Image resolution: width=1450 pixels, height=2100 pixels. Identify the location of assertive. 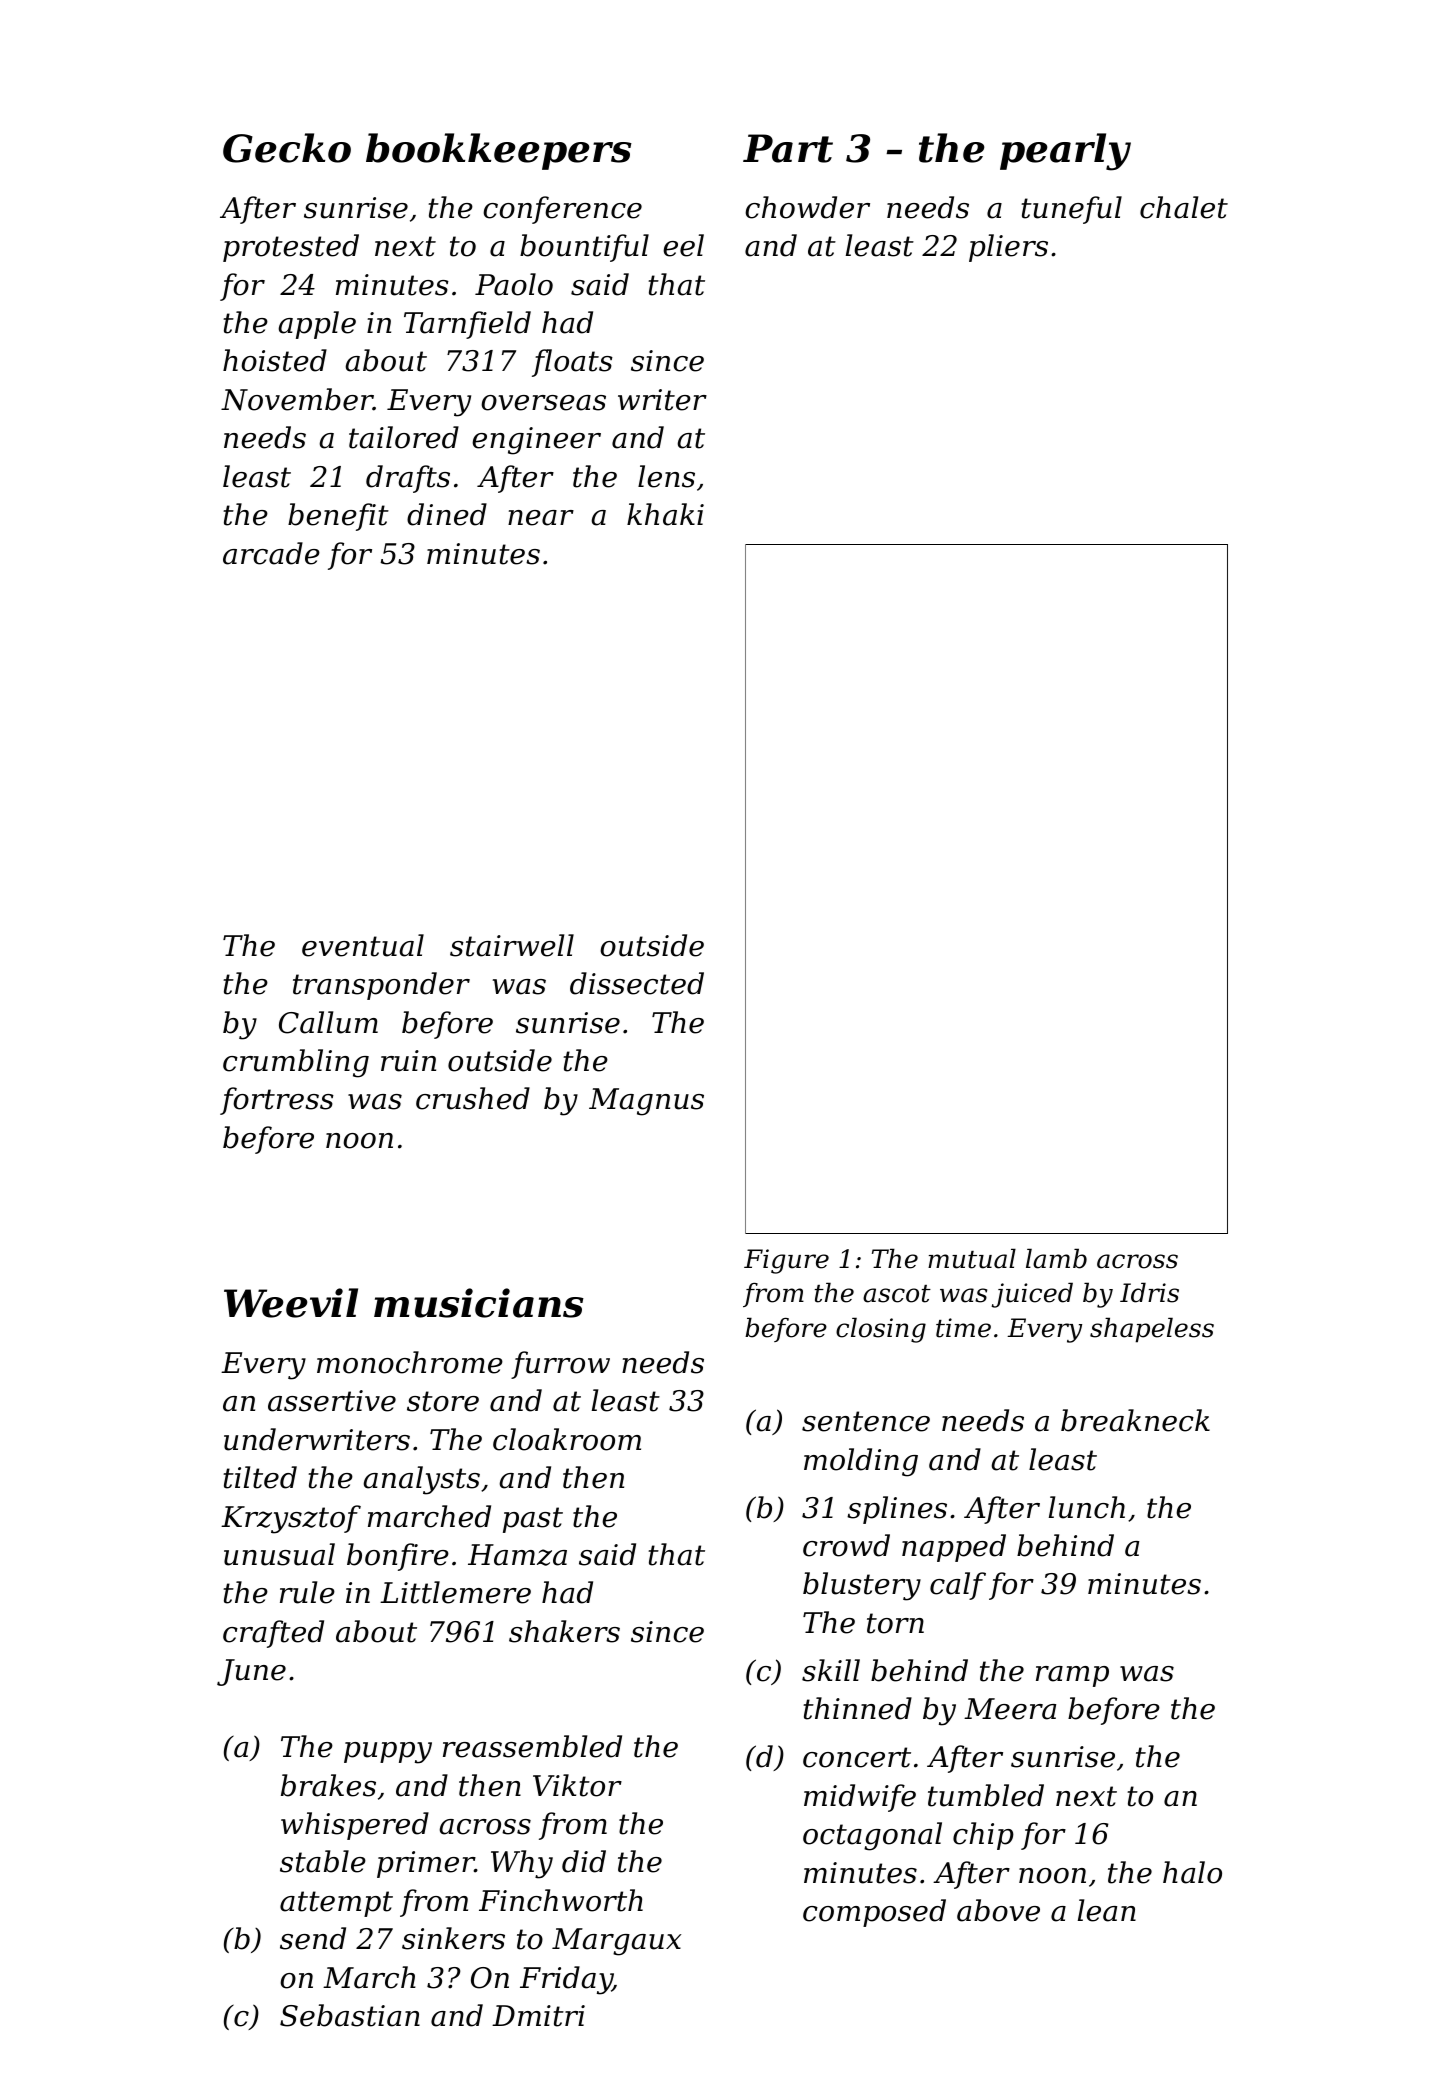
(332, 1401).
